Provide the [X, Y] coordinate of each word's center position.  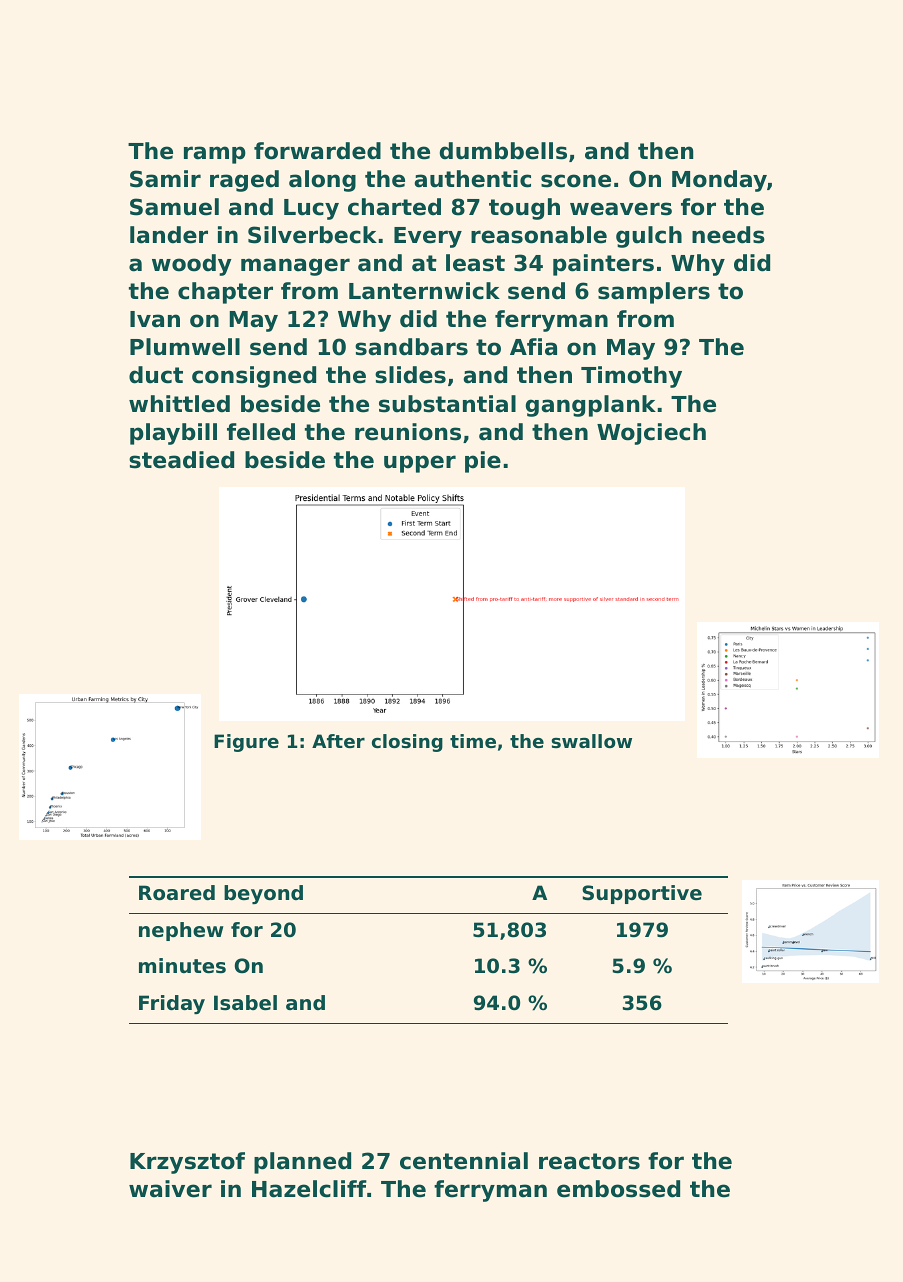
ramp [215, 155]
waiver [170, 1189]
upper [420, 464]
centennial [464, 1161]
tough [524, 209]
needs [728, 235]
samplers [654, 293]
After [338, 741]
